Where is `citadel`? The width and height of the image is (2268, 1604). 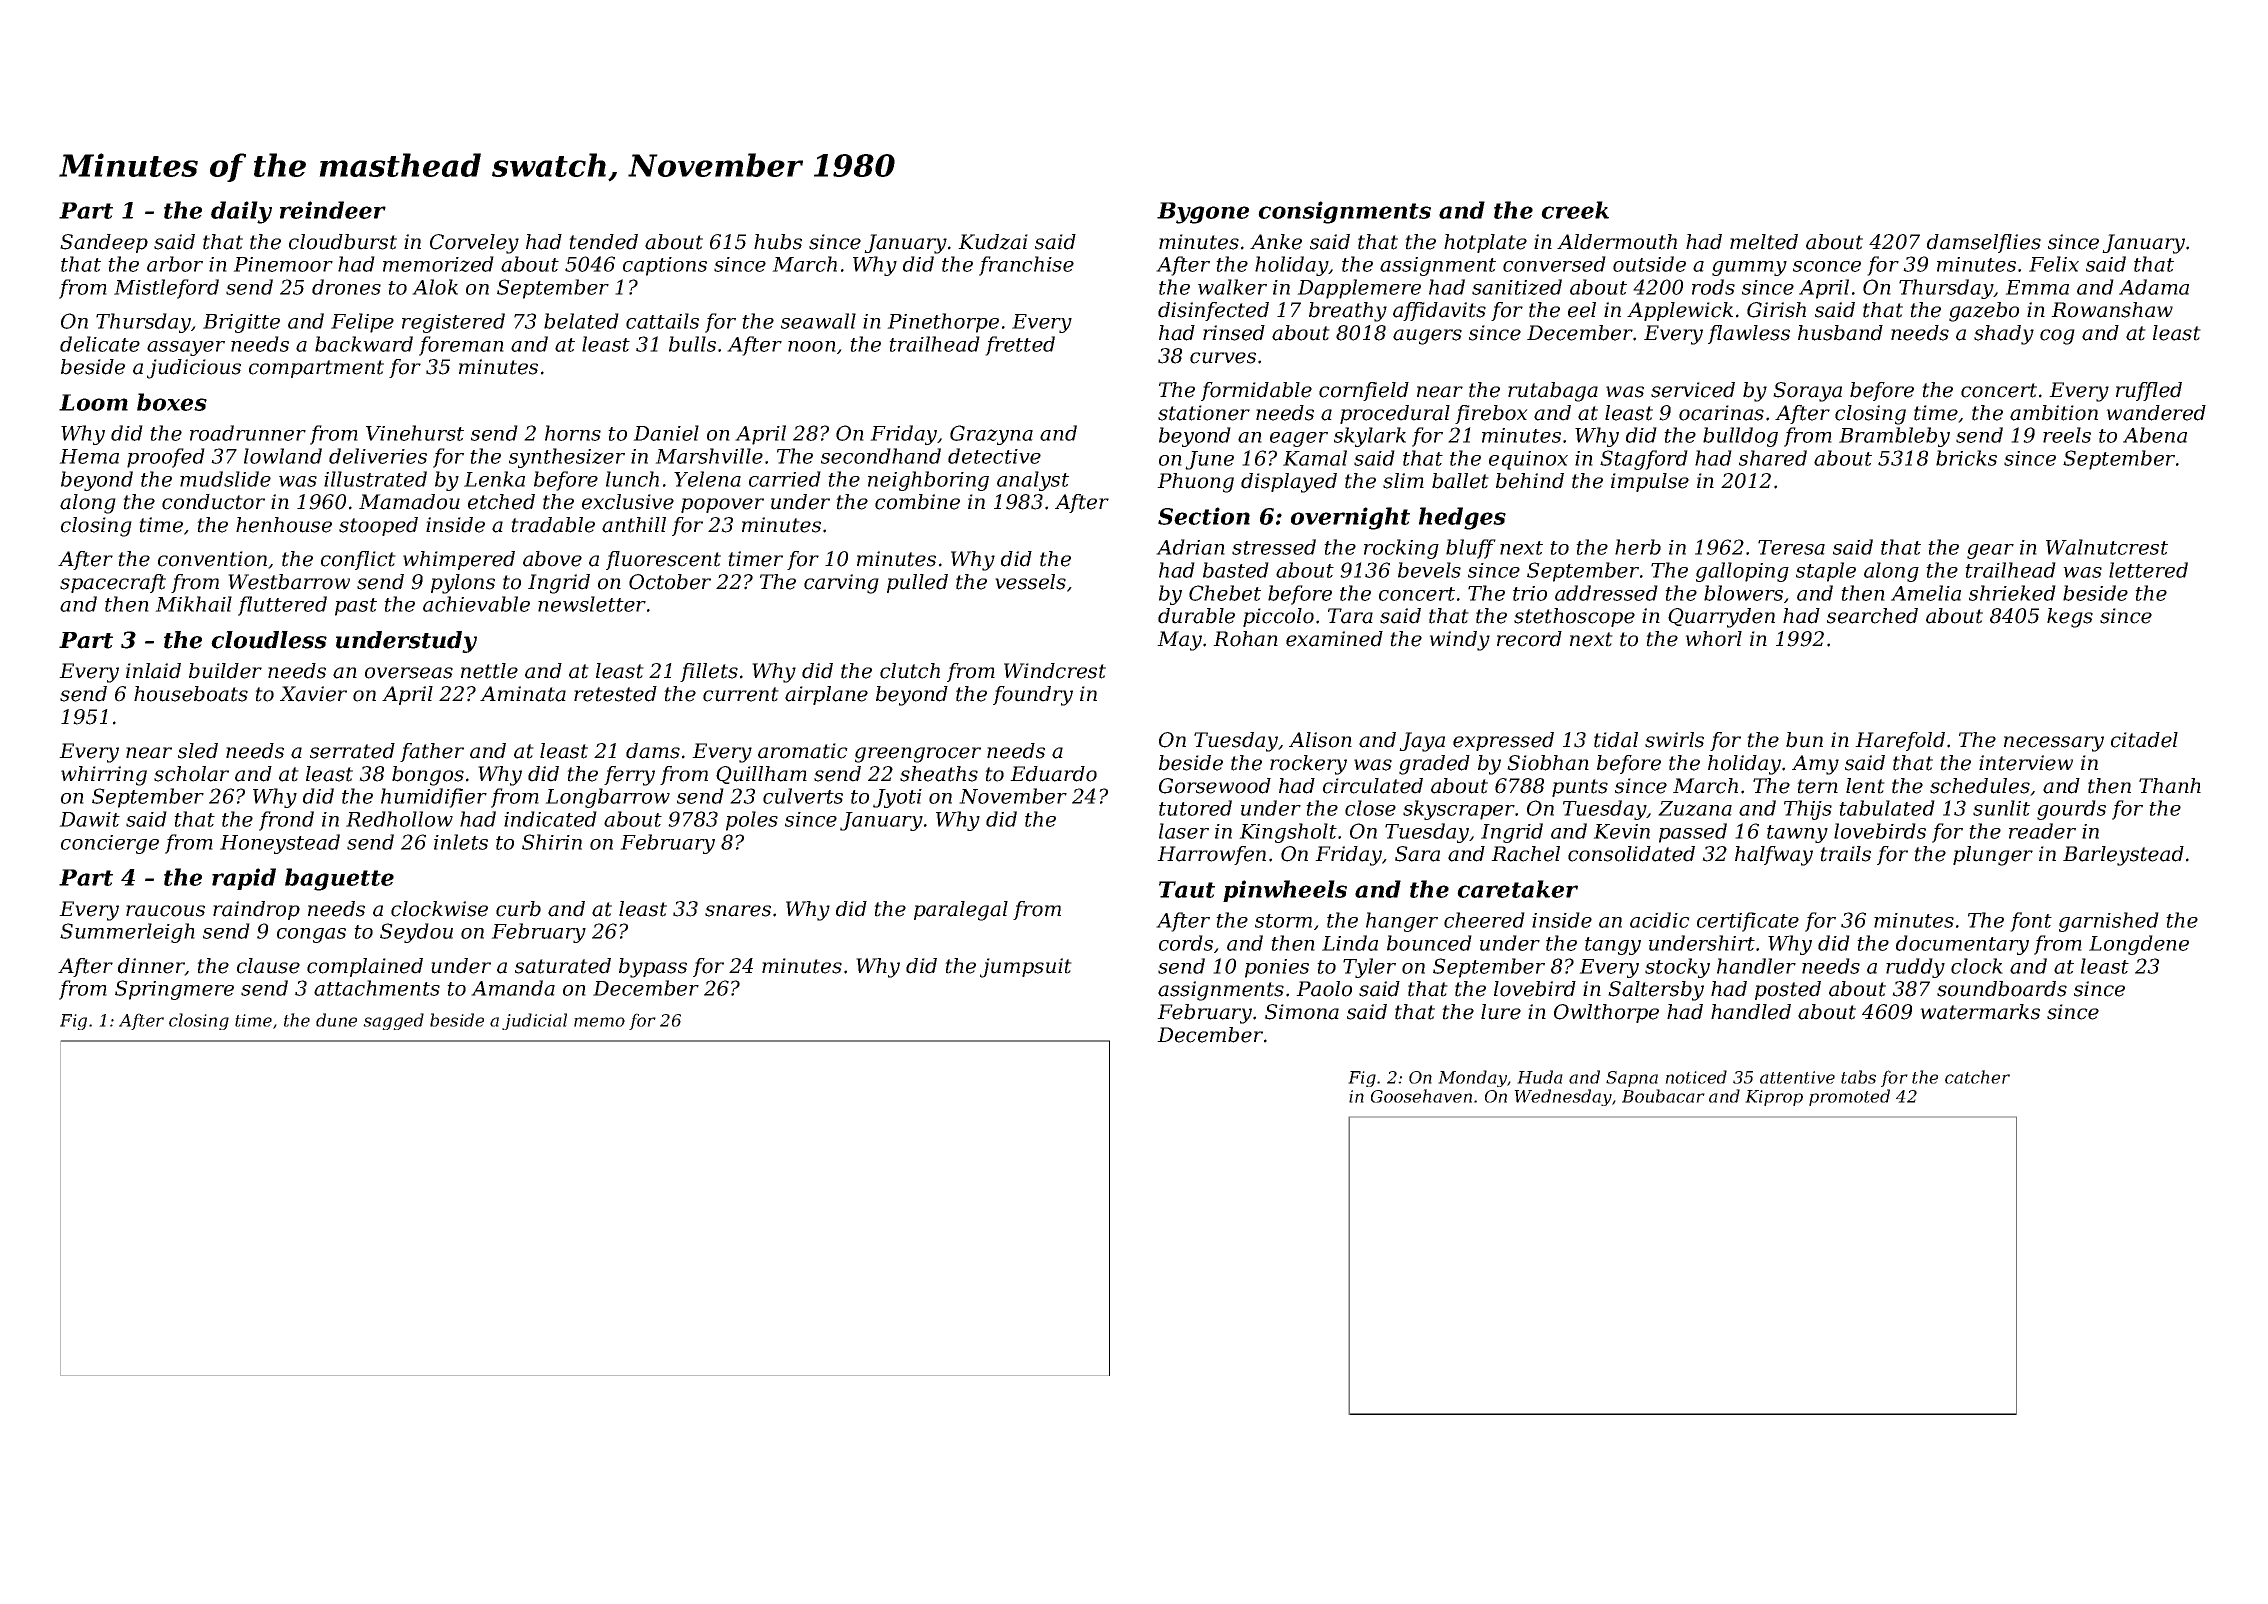
citadel is located at coordinates (2144, 740).
